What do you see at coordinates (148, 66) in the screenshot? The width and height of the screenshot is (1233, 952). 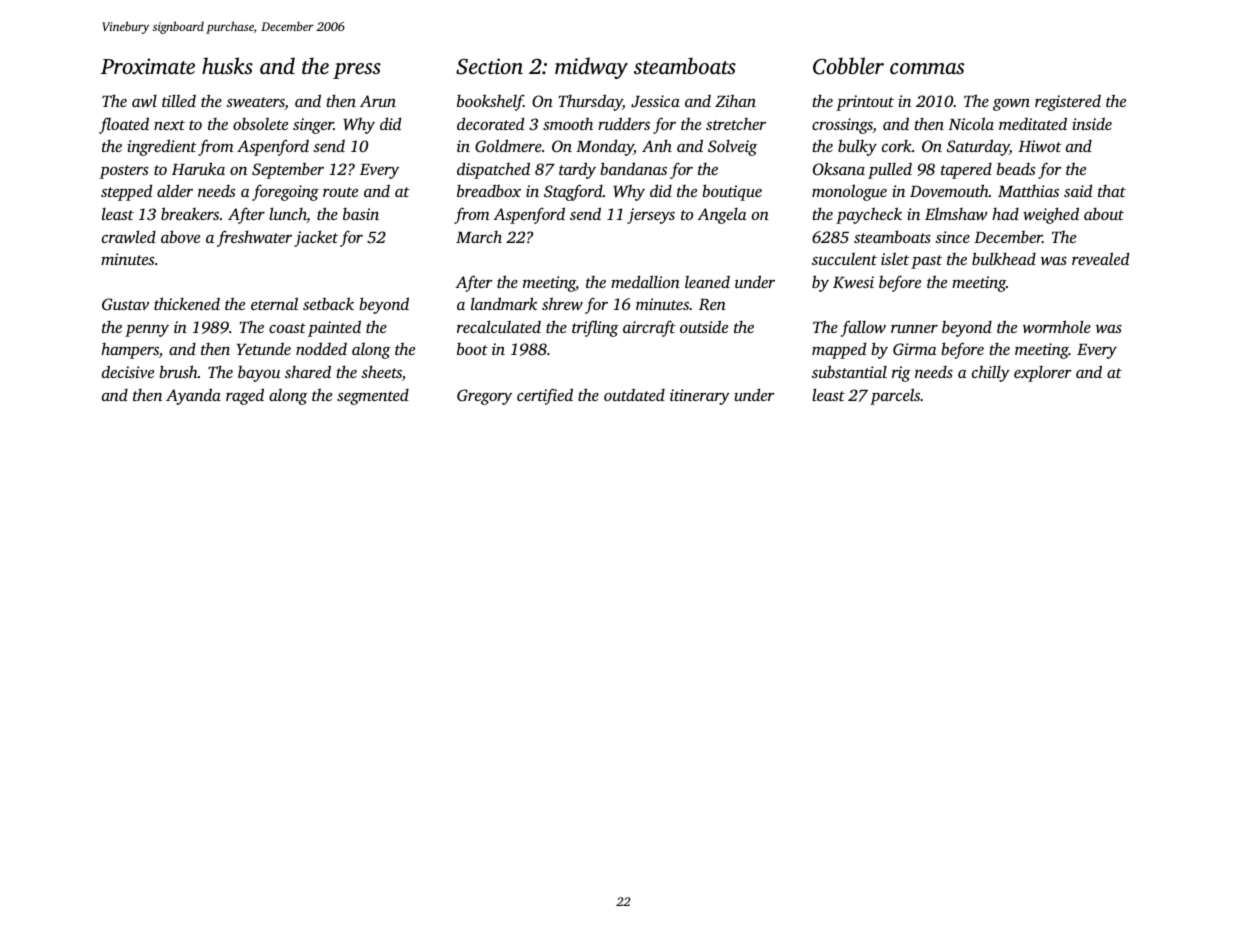 I see `Proximate` at bounding box center [148, 66].
